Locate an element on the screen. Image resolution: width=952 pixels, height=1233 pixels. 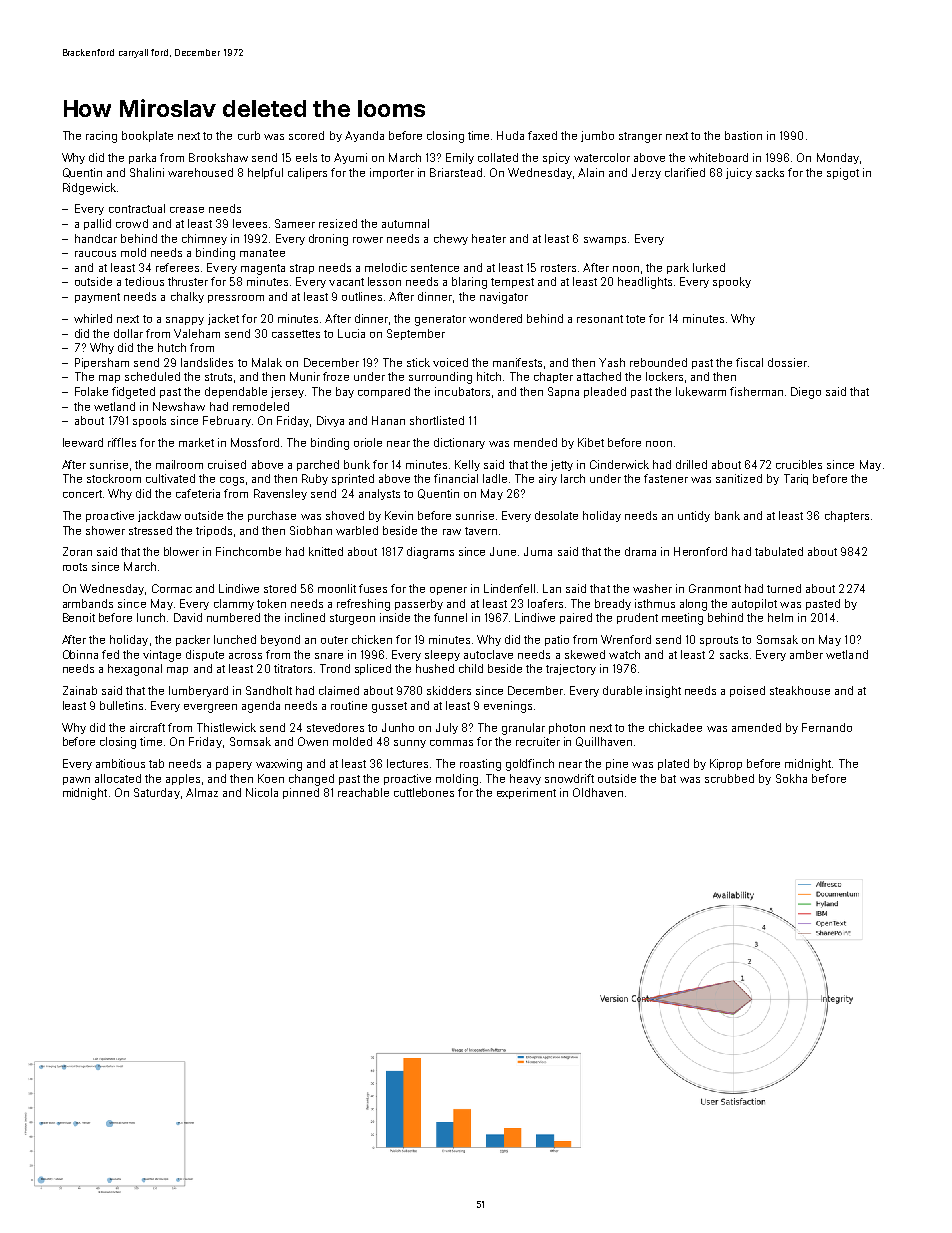
pinned is located at coordinates (301, 793).
